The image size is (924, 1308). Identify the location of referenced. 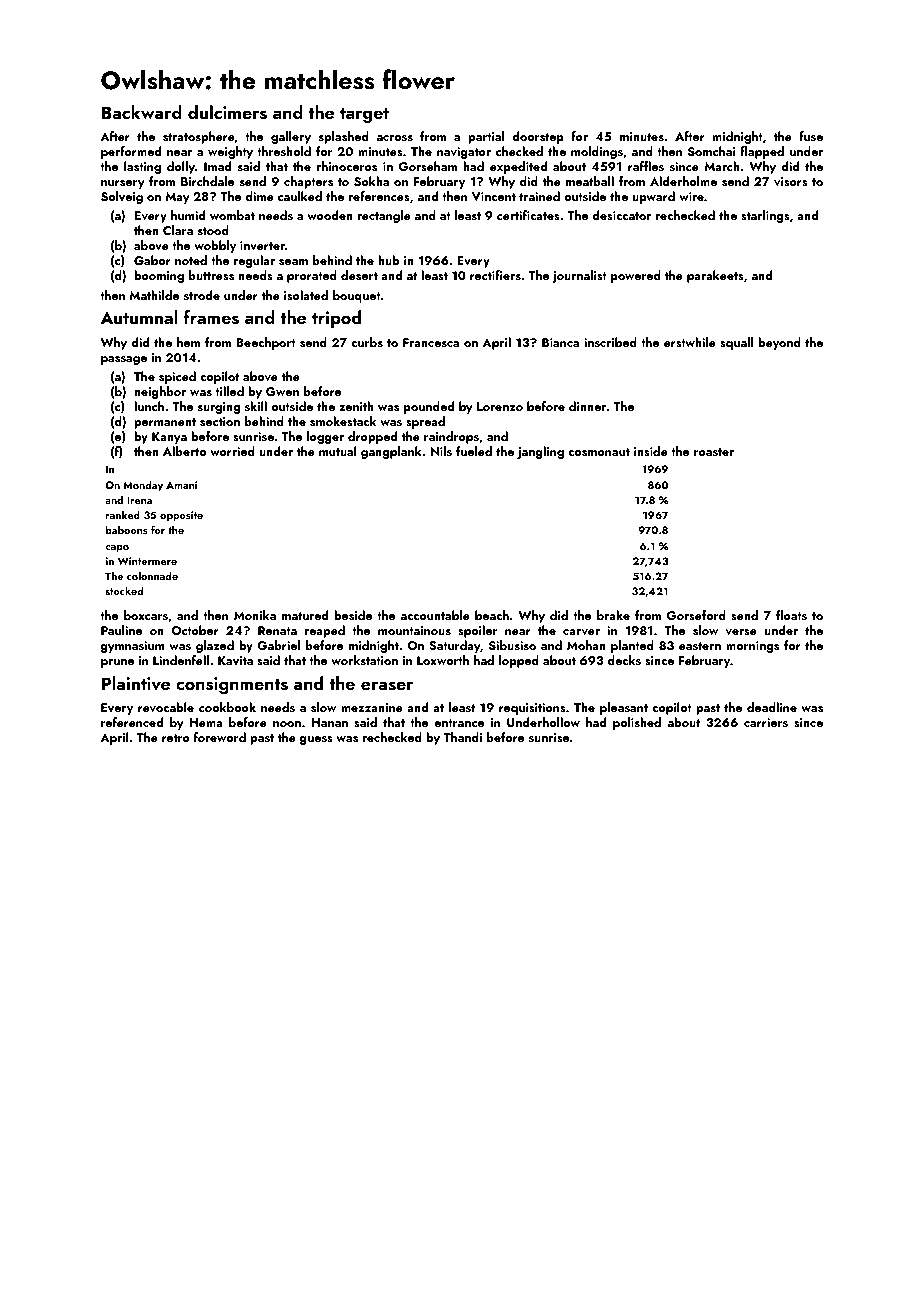
(132, 722).
